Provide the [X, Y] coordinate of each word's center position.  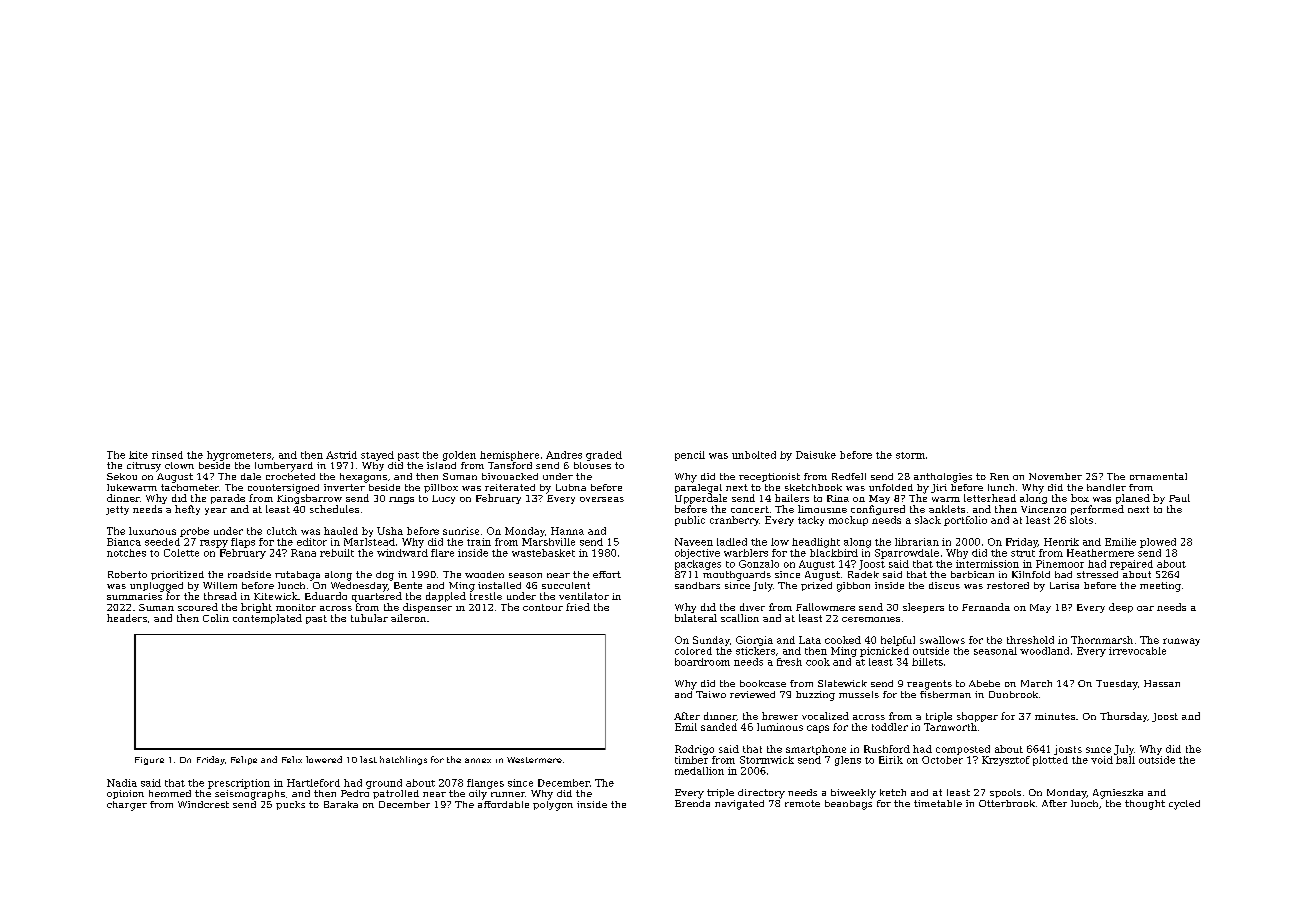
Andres [564, 455]
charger [127, 806]
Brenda [692, 803]
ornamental [1158, 476]
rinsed [167, 455]
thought [1145, 805]
